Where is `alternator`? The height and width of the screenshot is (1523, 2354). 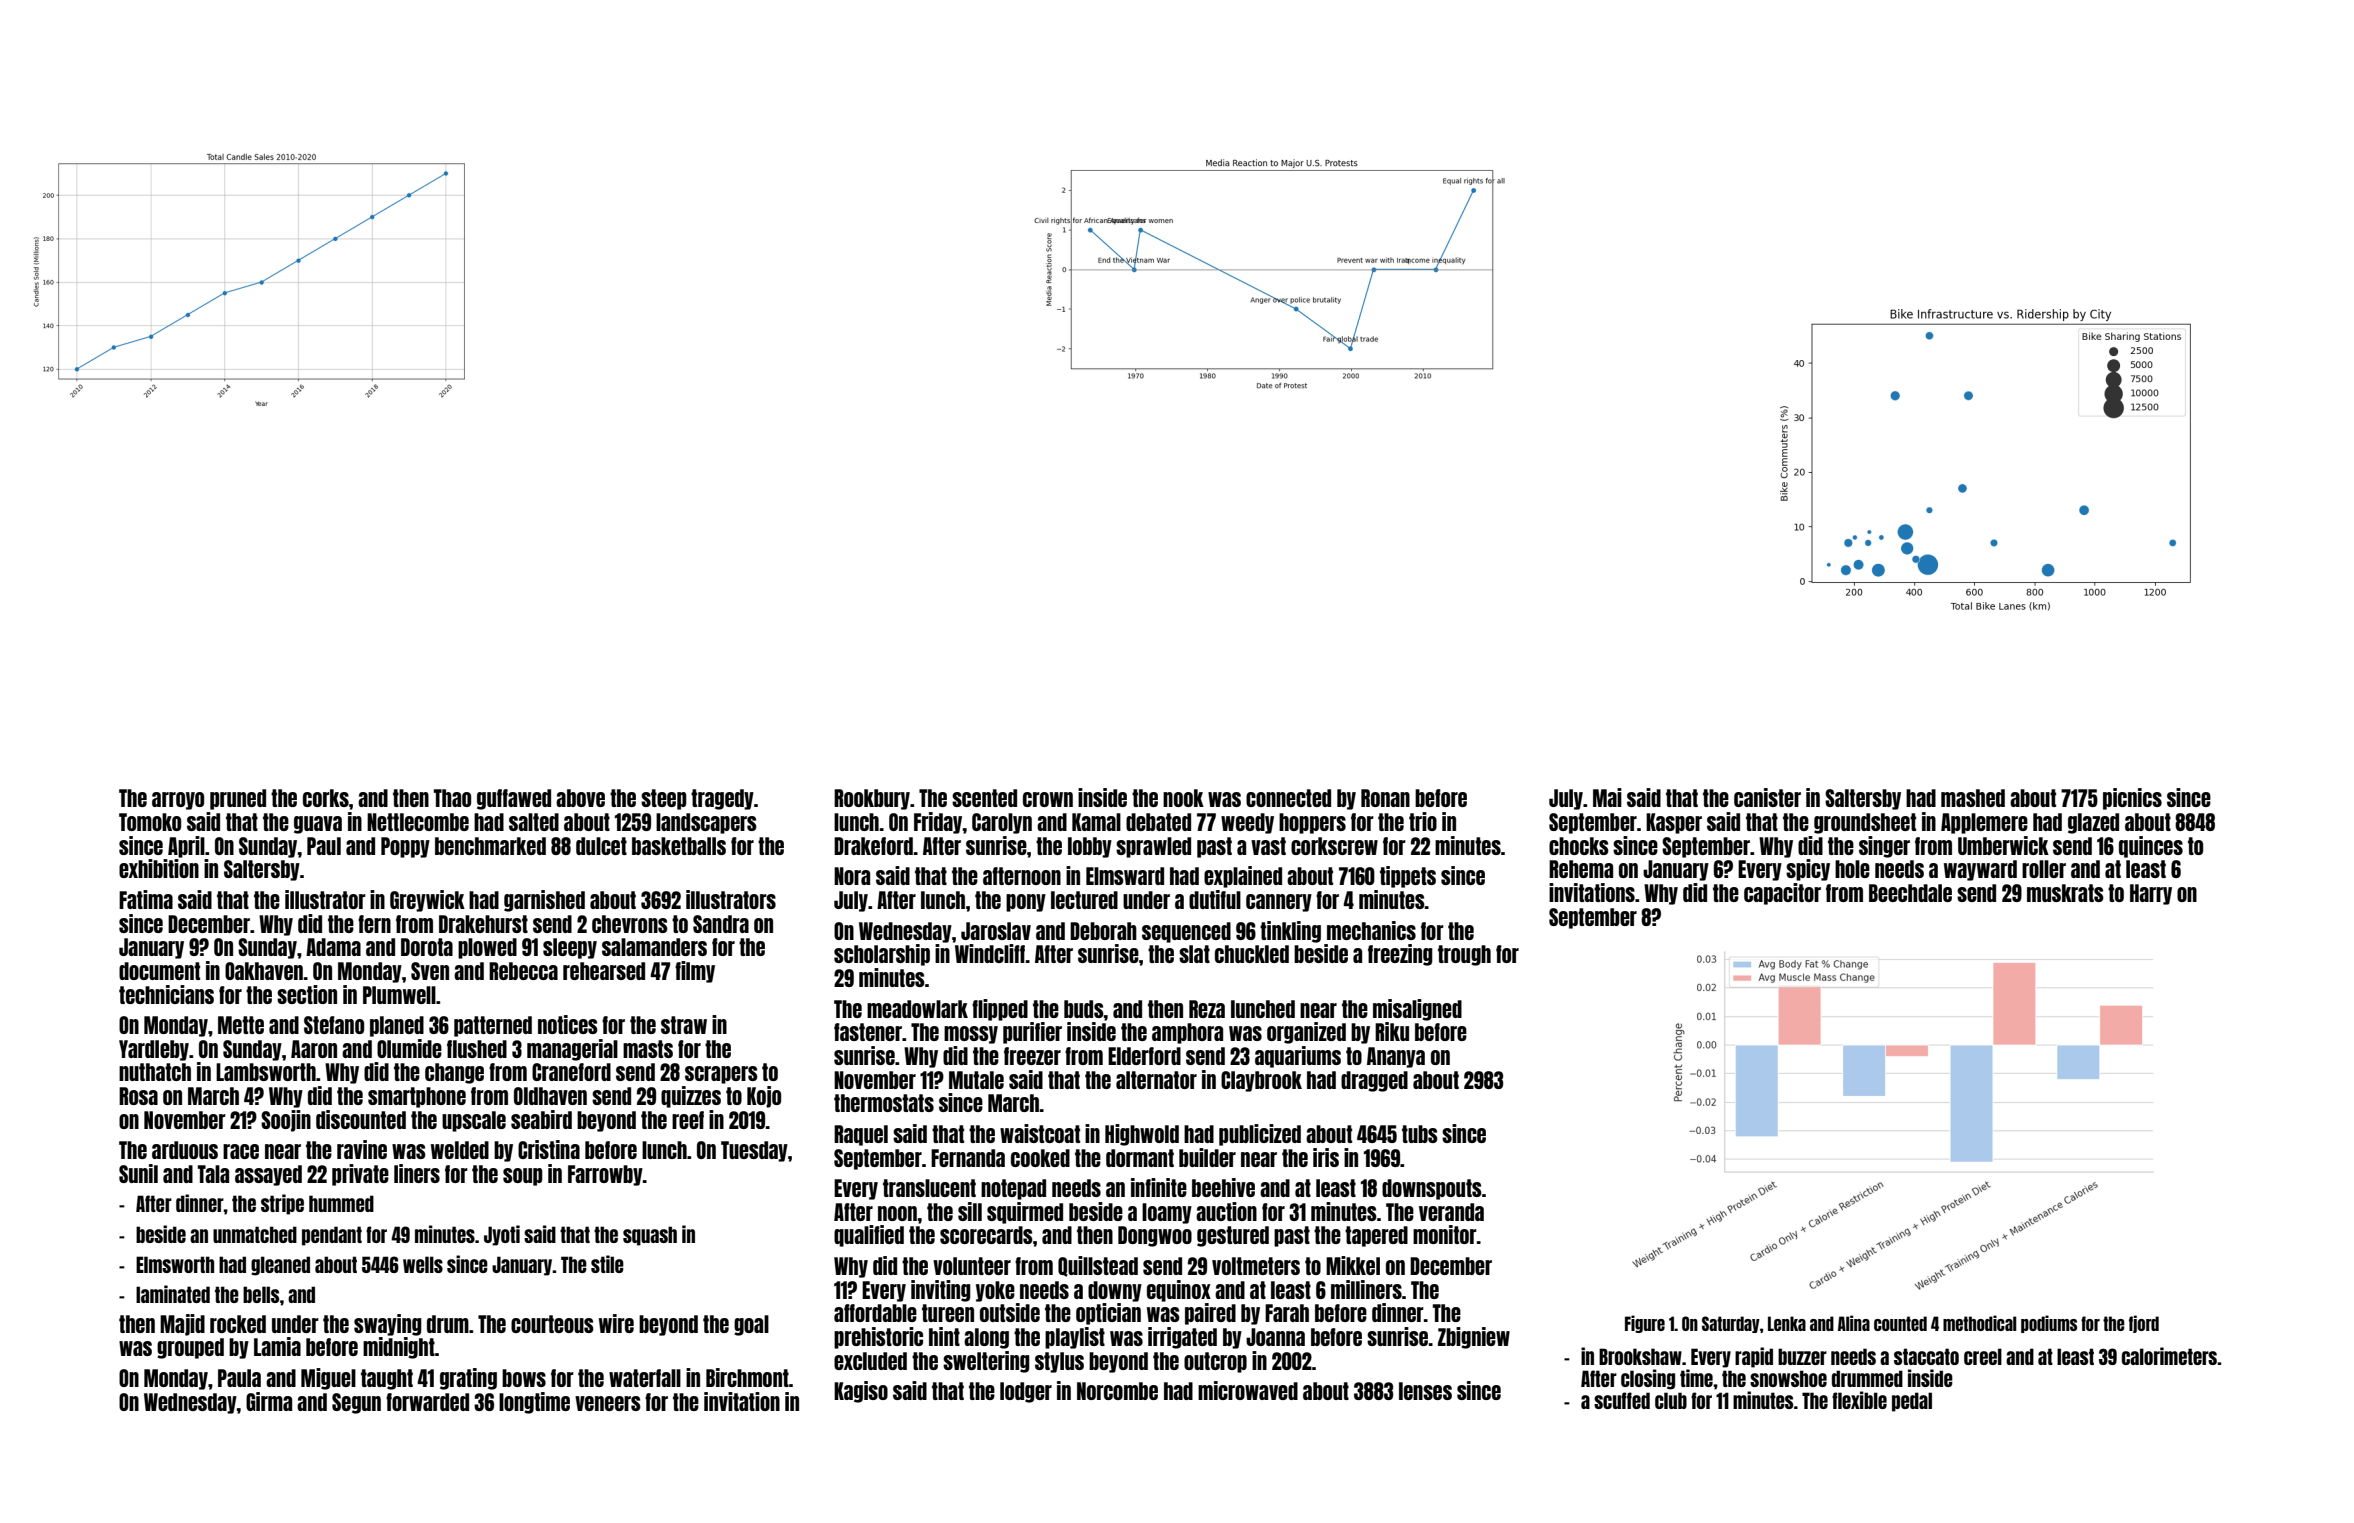
alternator is located at coordinates (1156, 1080).
